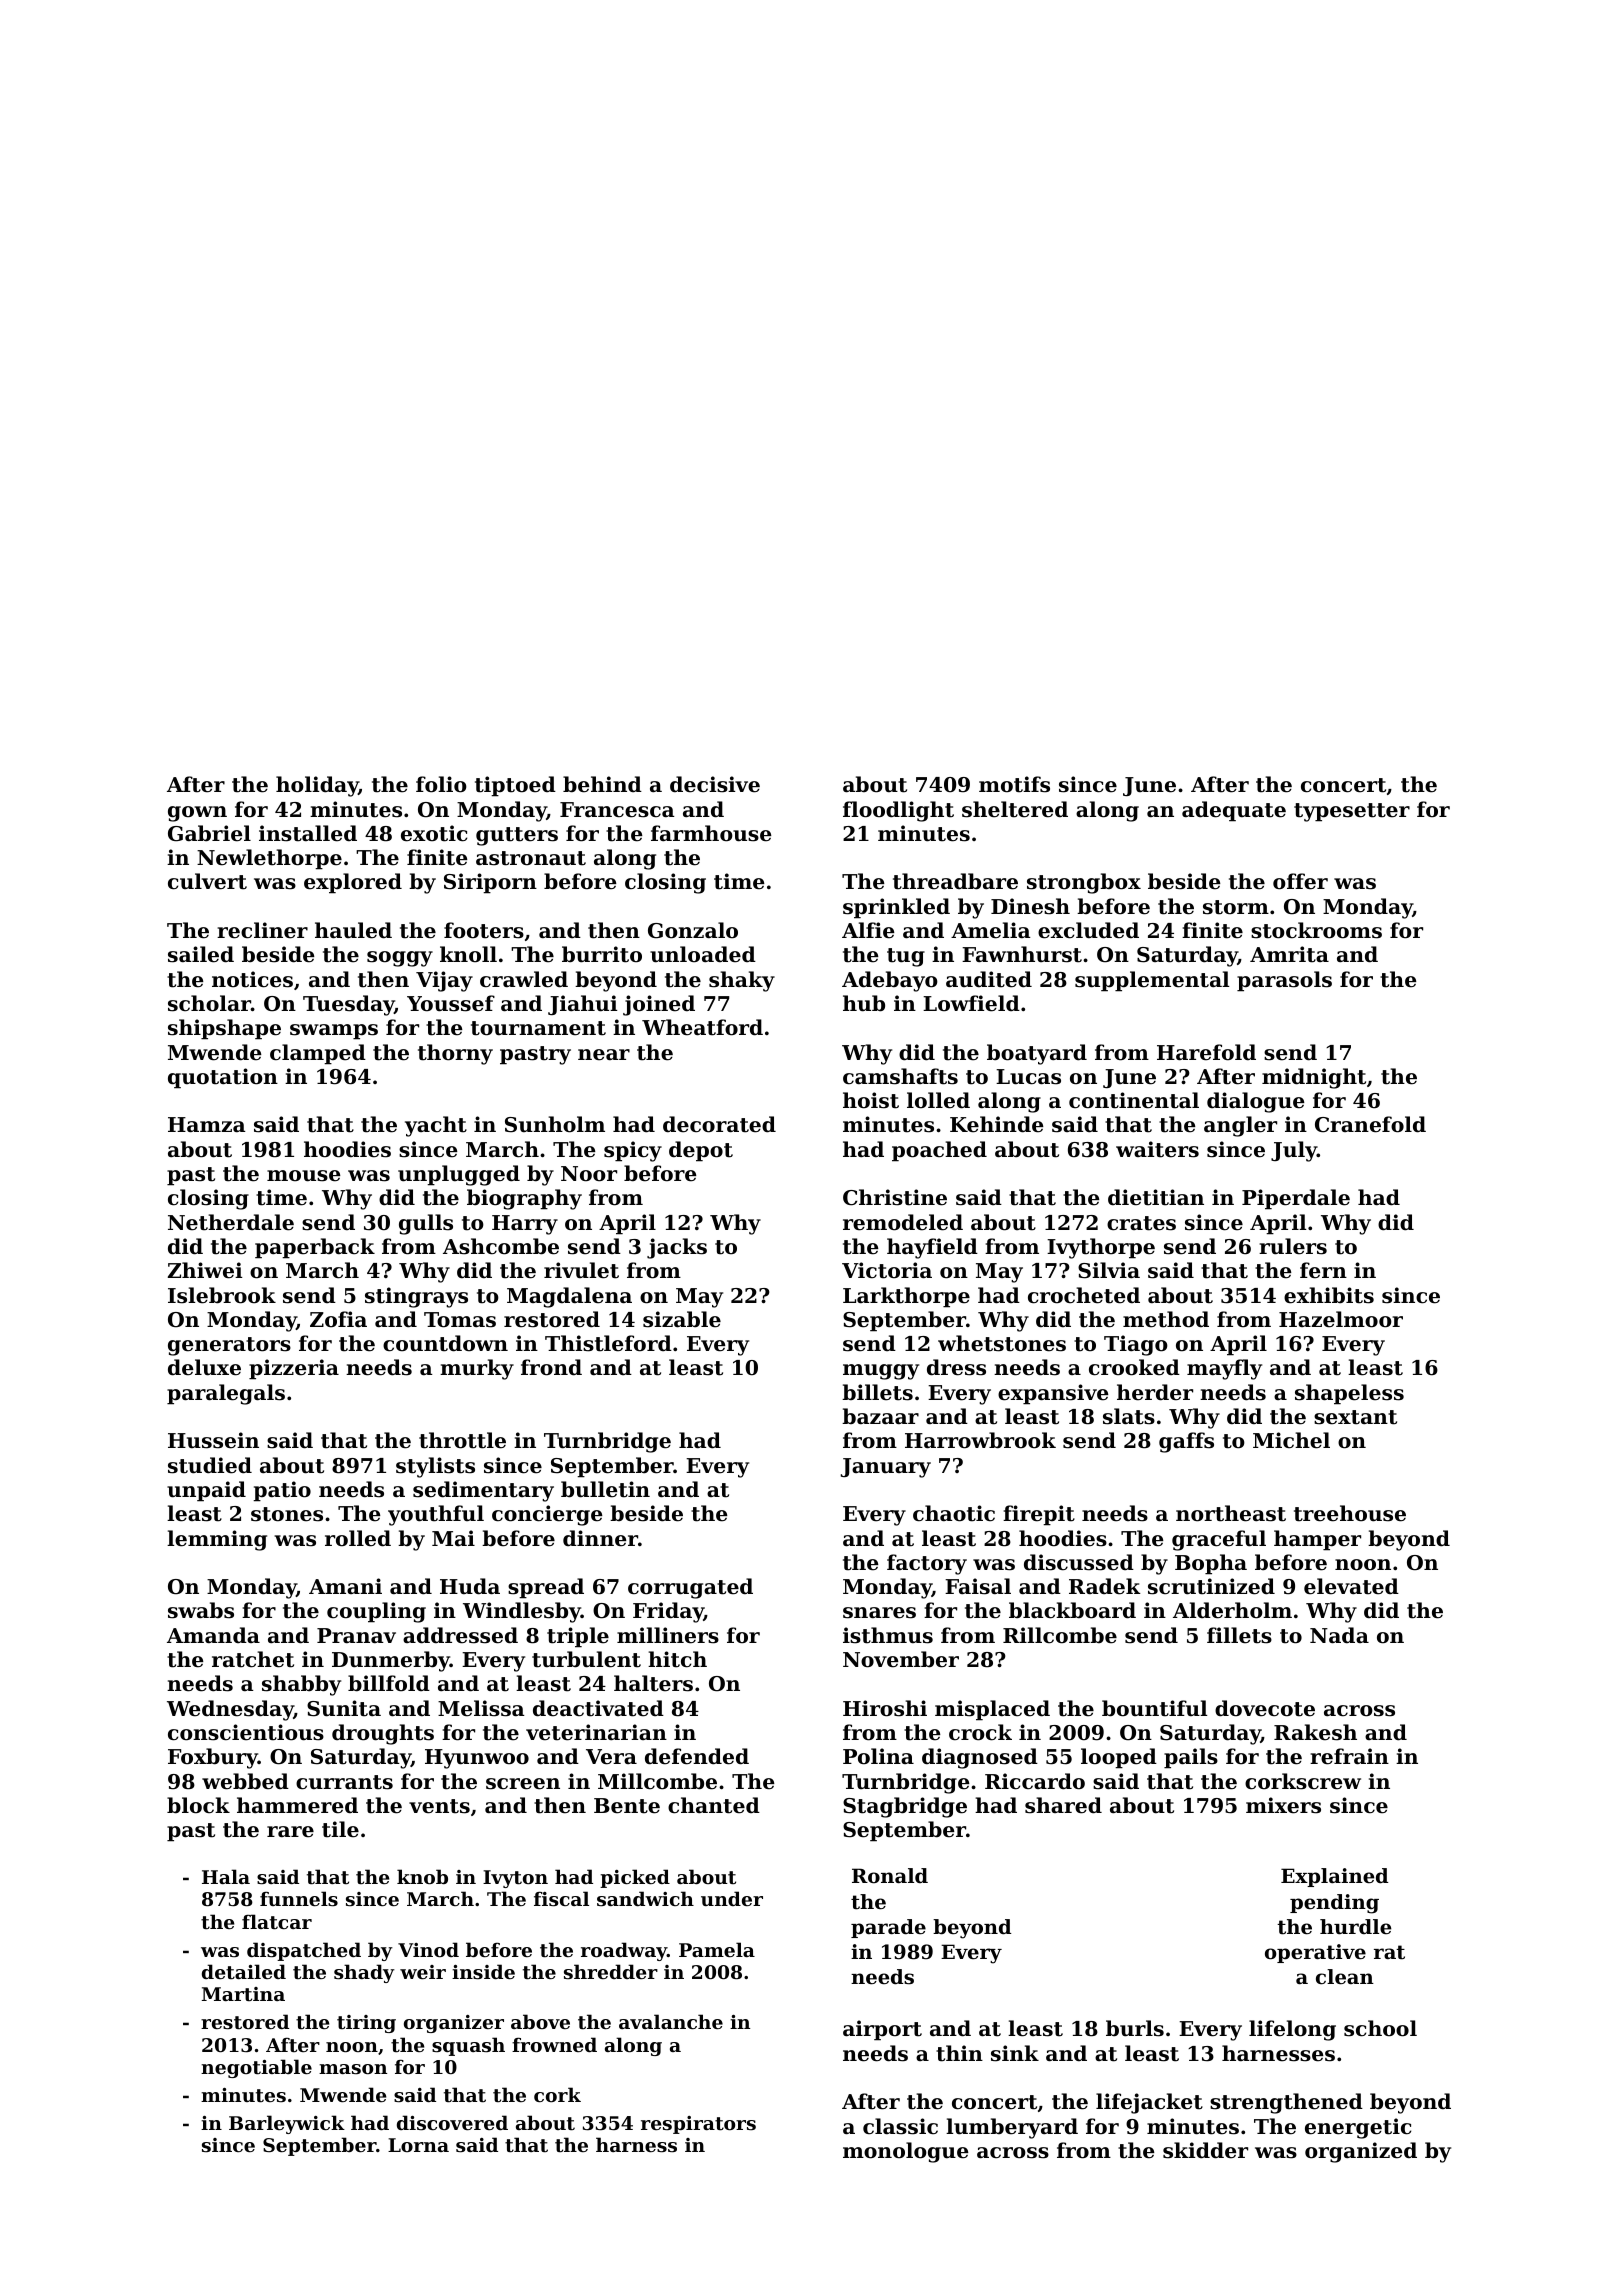 This screenshot has width=1620, height=2292. I want to click on factory, so click(927, 1564).
